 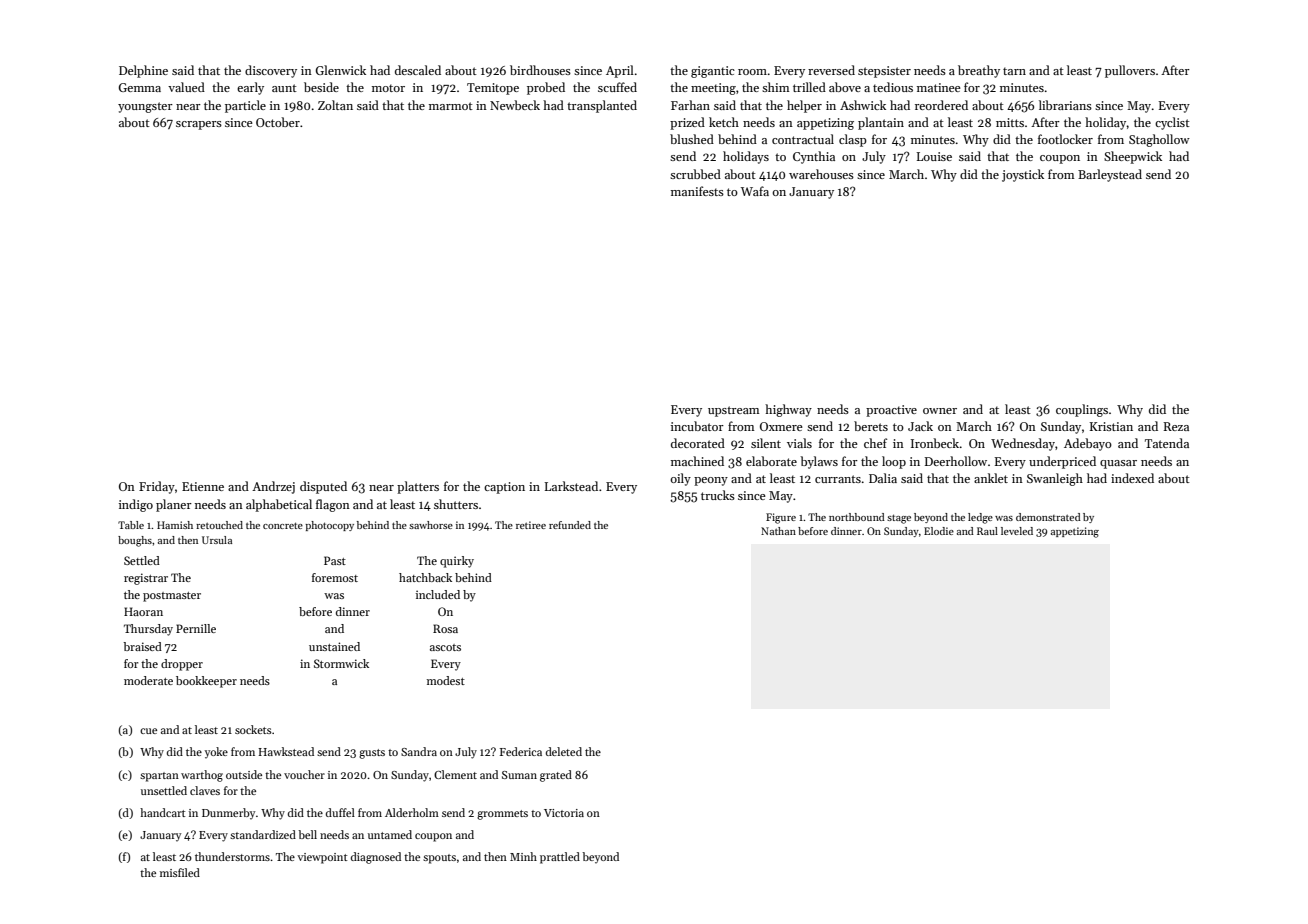 I want to click on Nathan, so click(x=778, y=531).
